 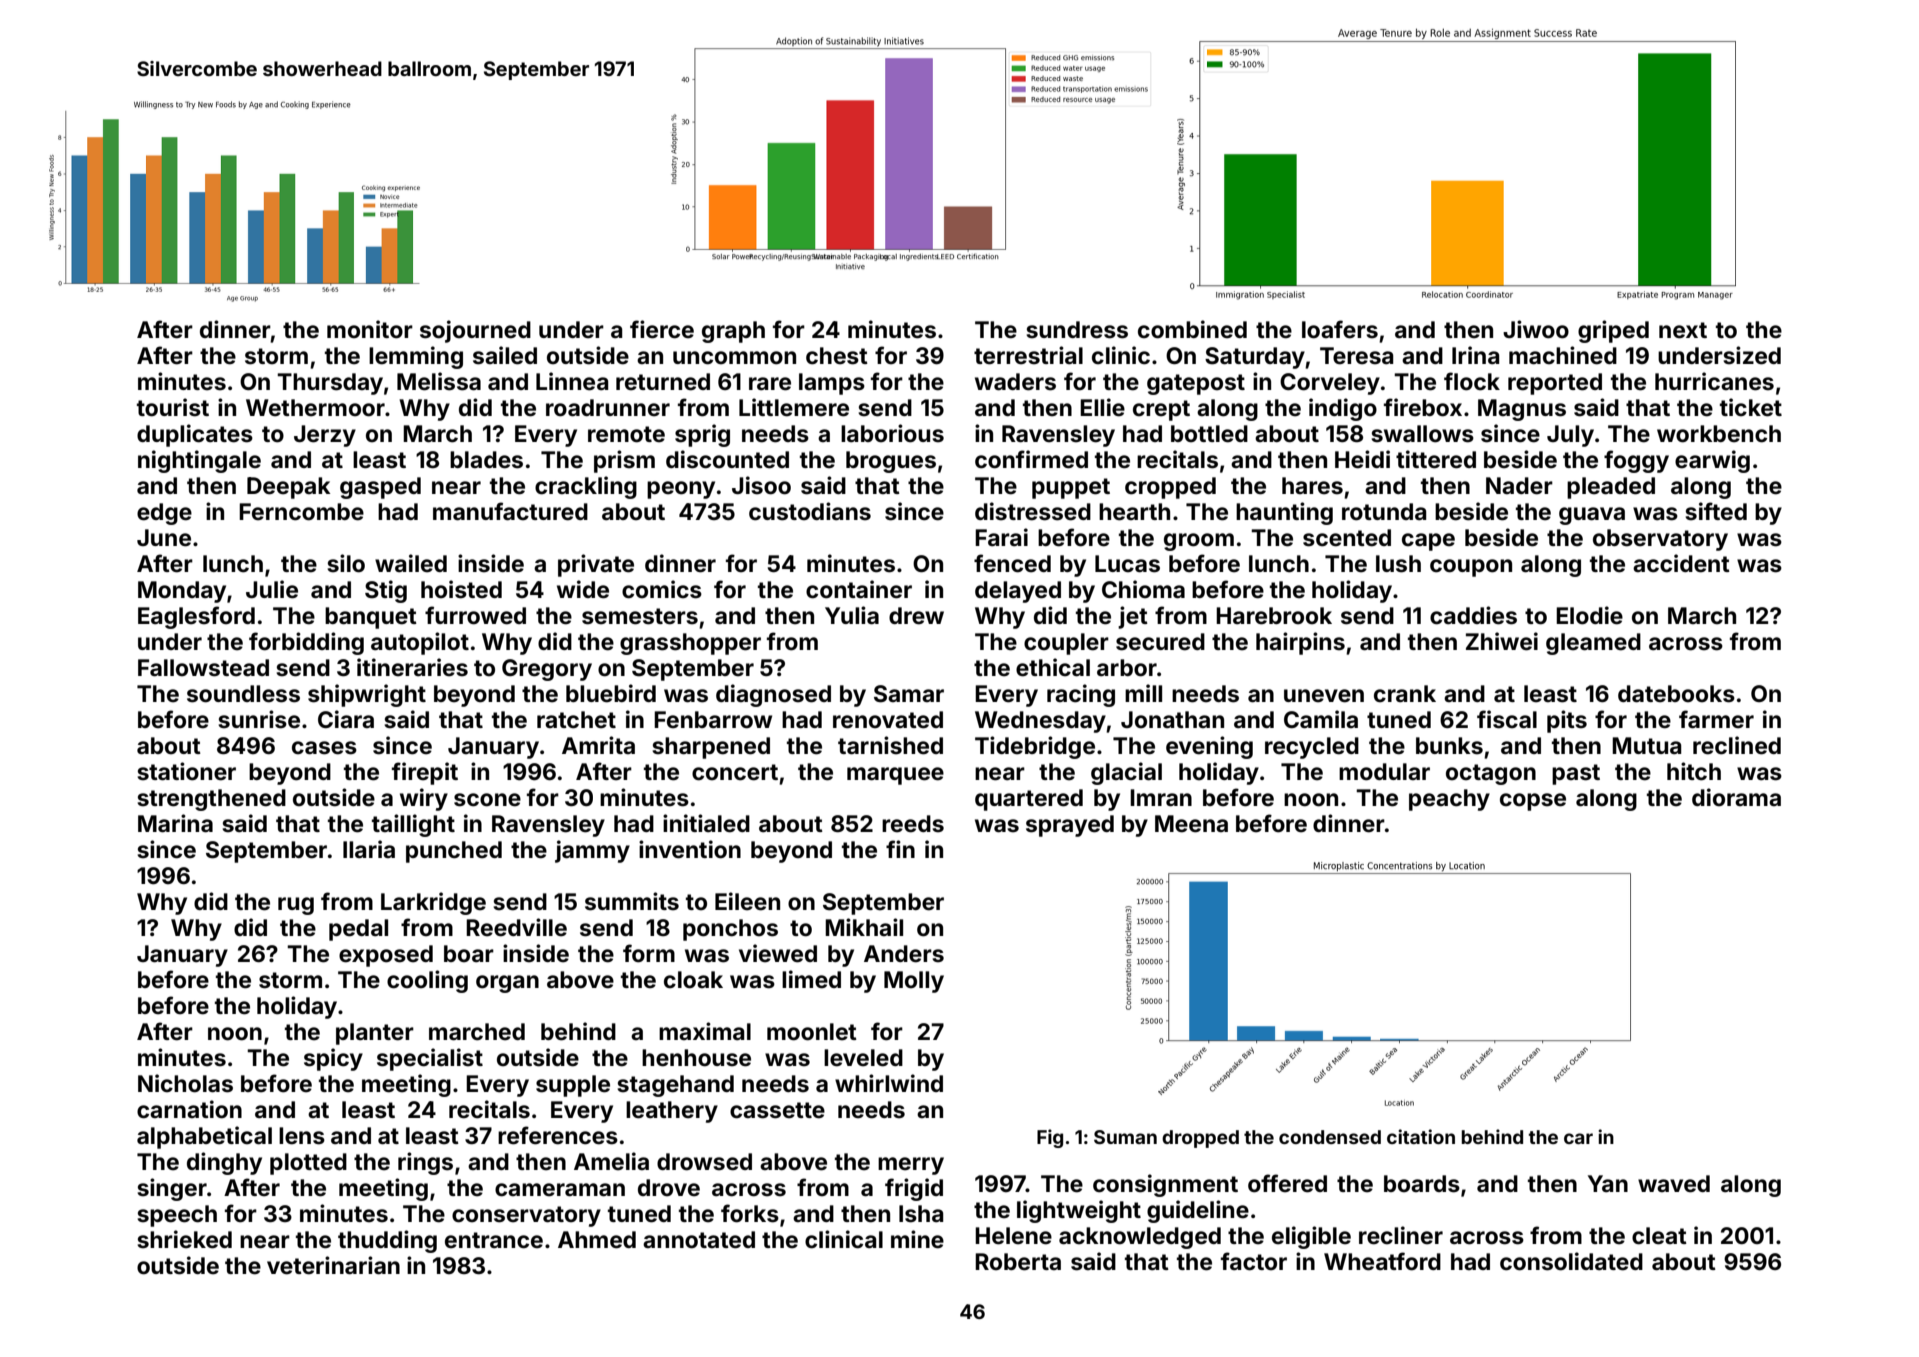 I want to click on Elodie, so click(x=1589, y=615).
